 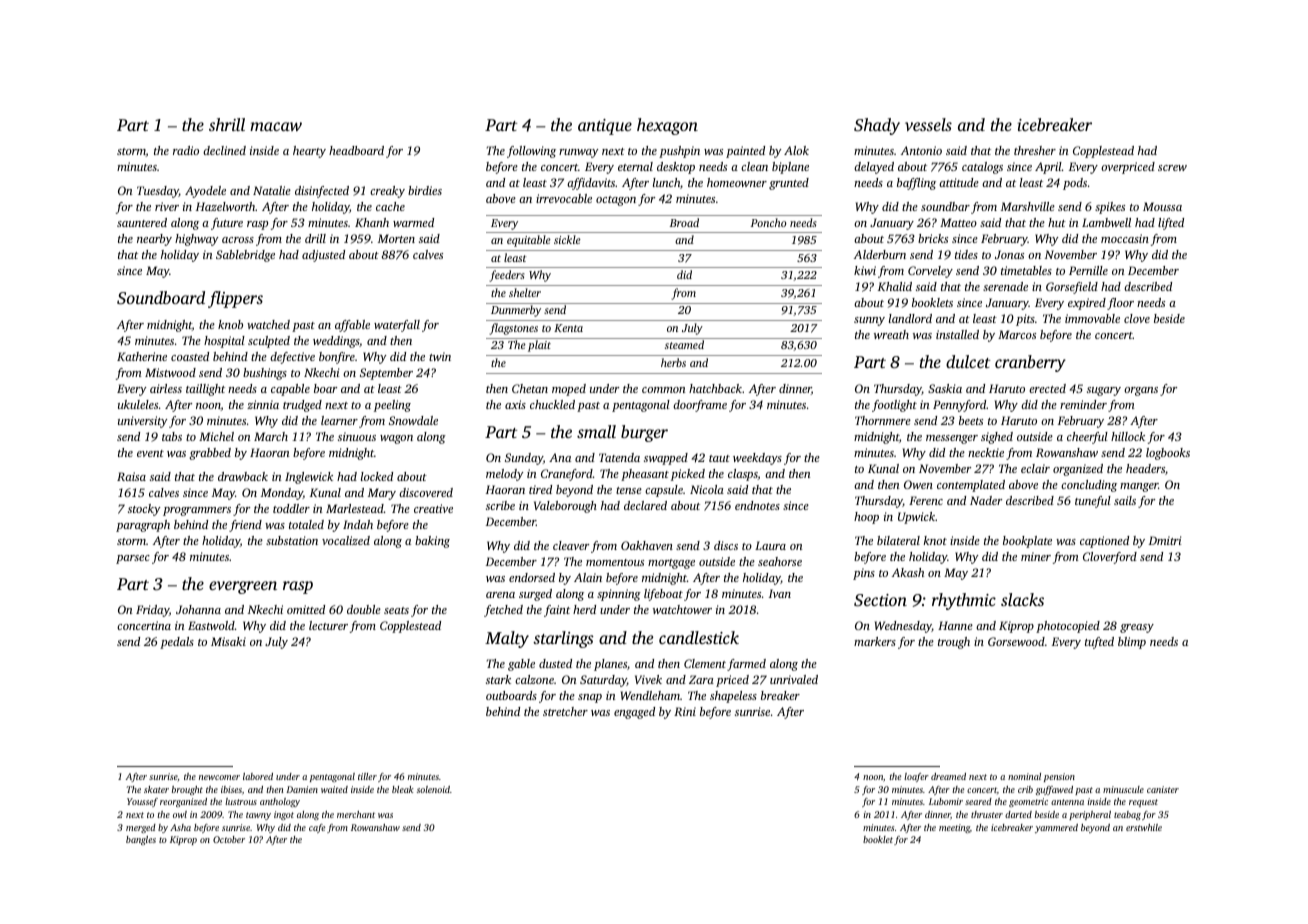 I want to click on stretcher, so click(x=565, y=711).
